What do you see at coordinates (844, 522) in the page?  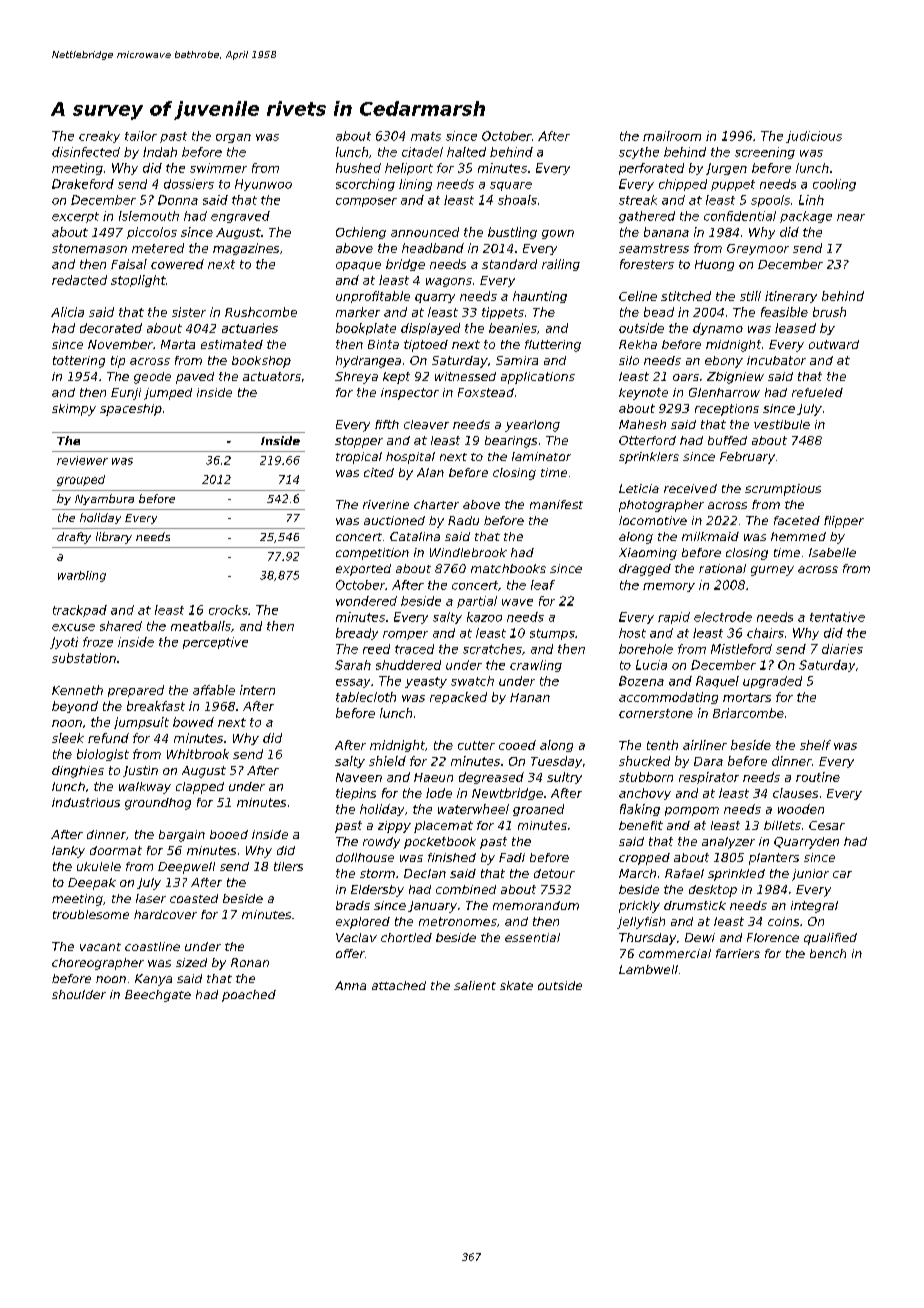 I see `flipper` at bounding box center [844, 522].
